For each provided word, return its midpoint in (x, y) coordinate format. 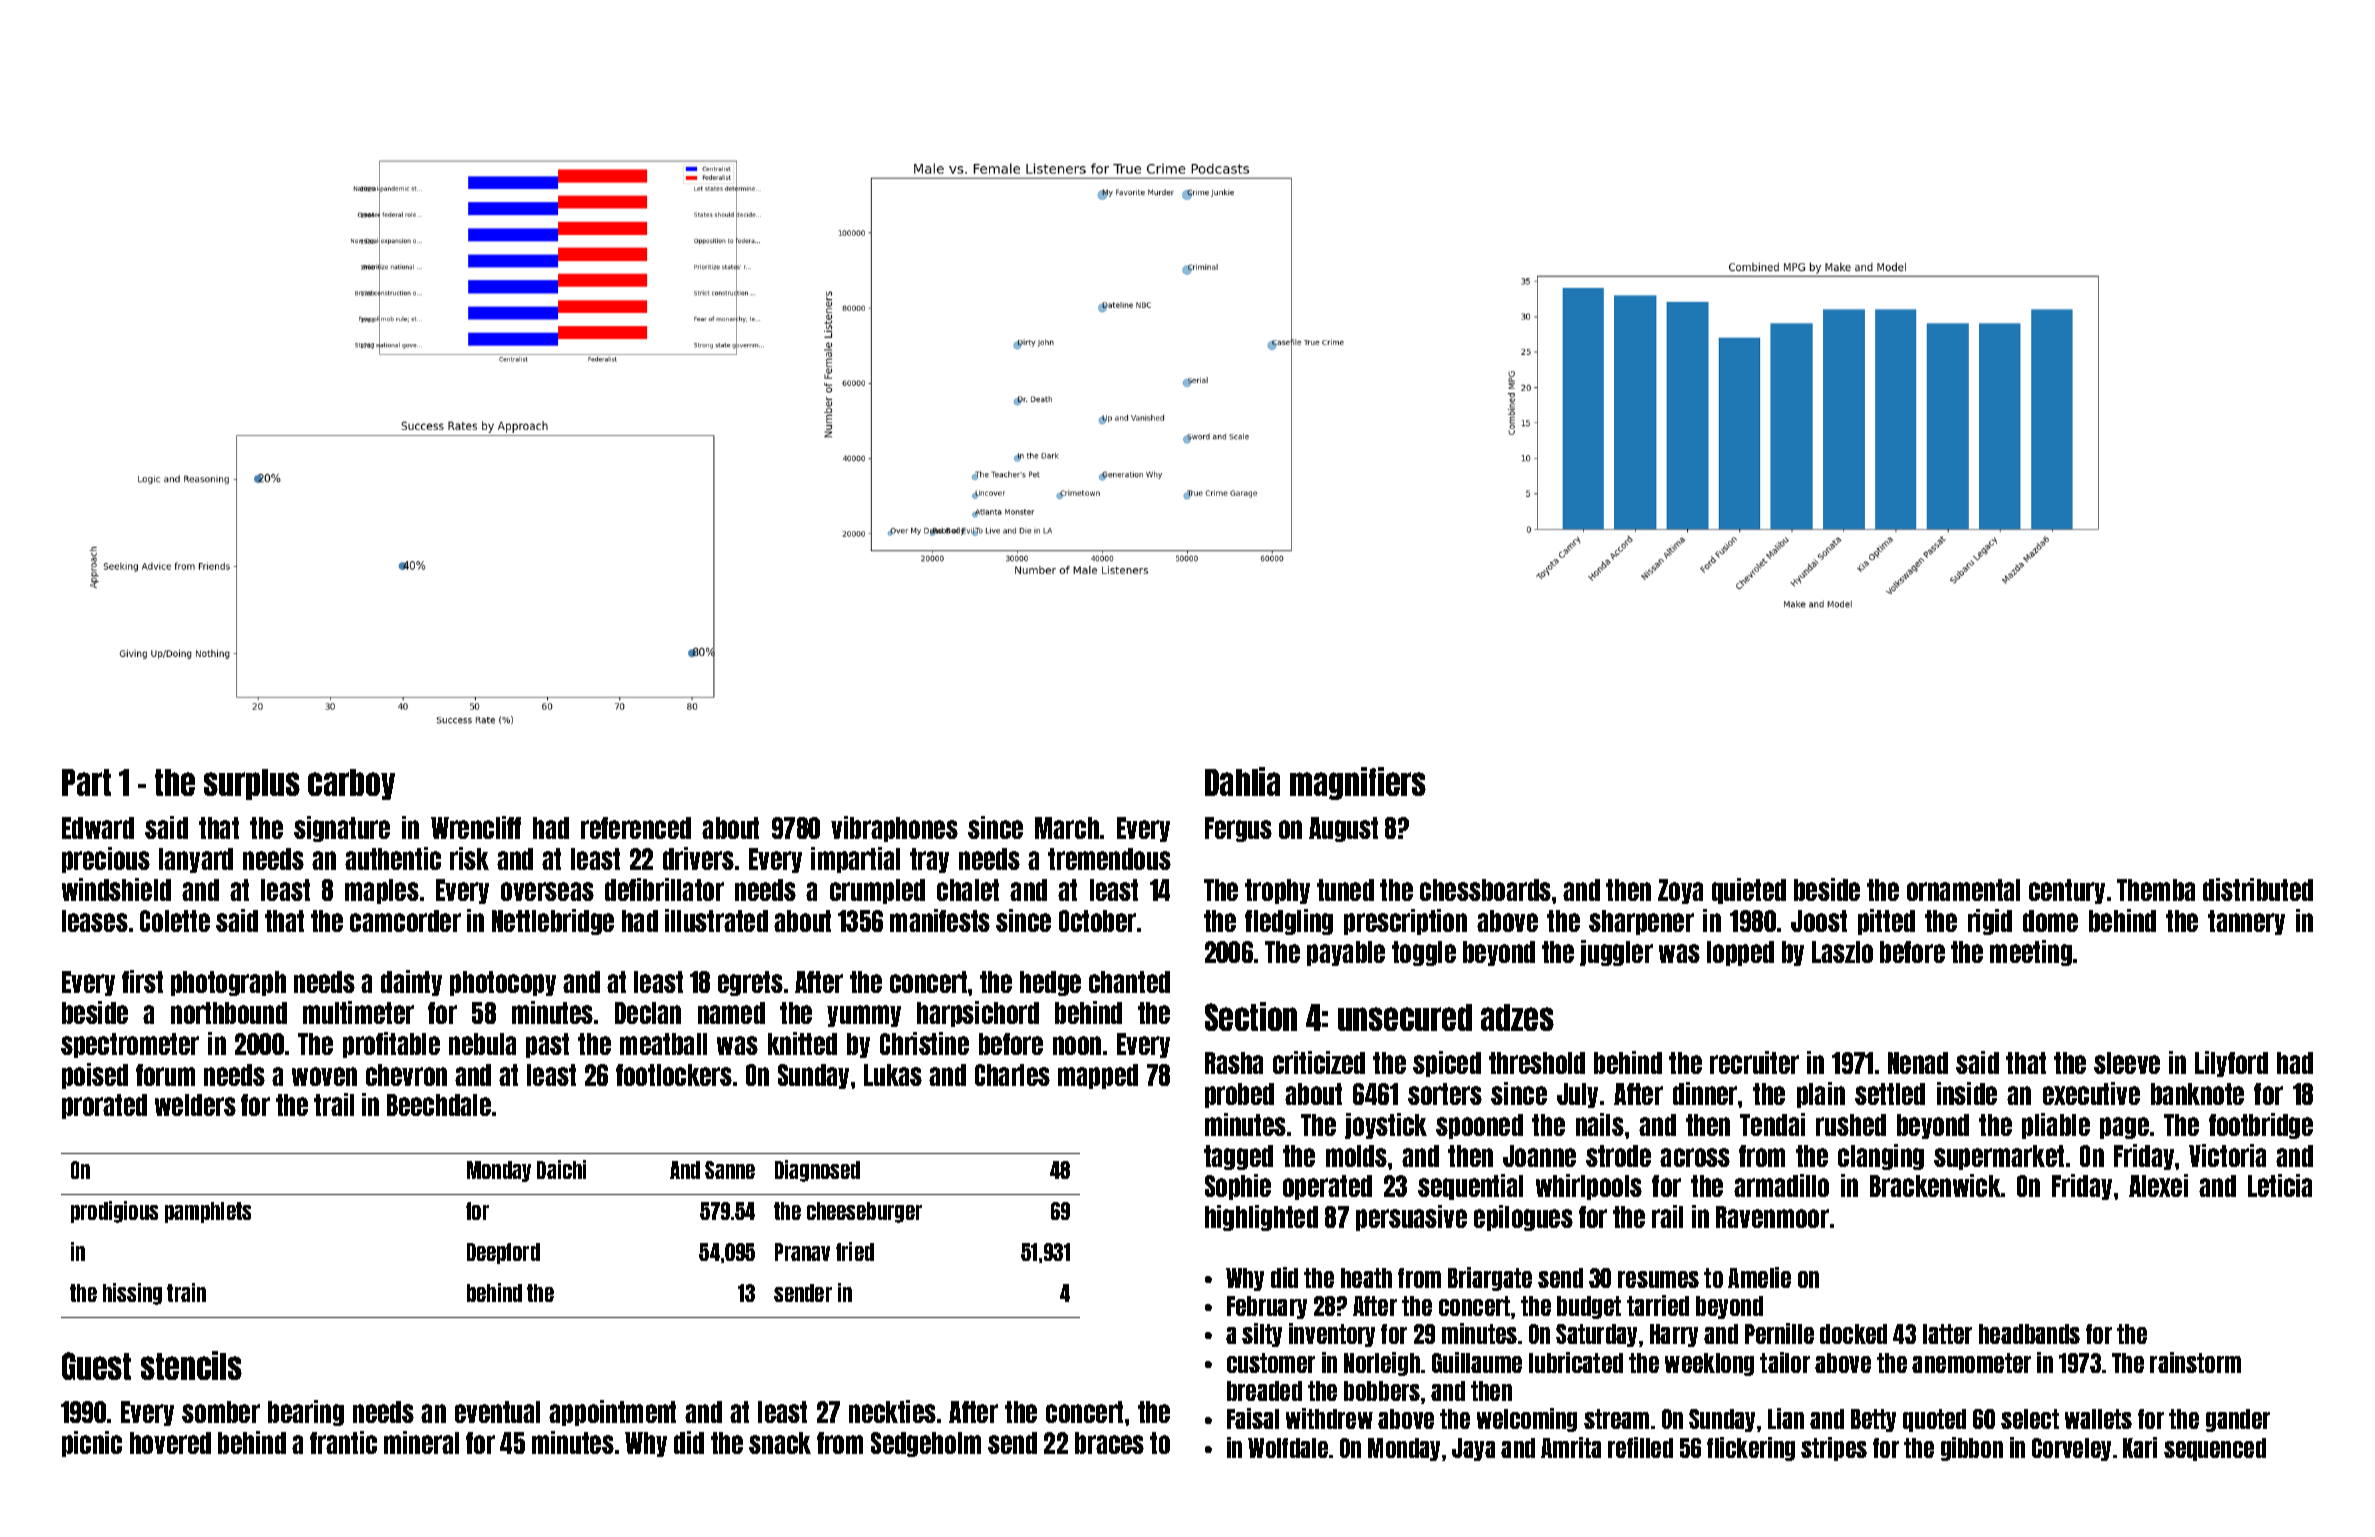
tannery (2246, 922)
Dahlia (1242, 781)
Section (1251, 1016)
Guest (96, 1366)
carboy (351, 784)
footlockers (674, 1075)
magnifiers (1358, 783)
